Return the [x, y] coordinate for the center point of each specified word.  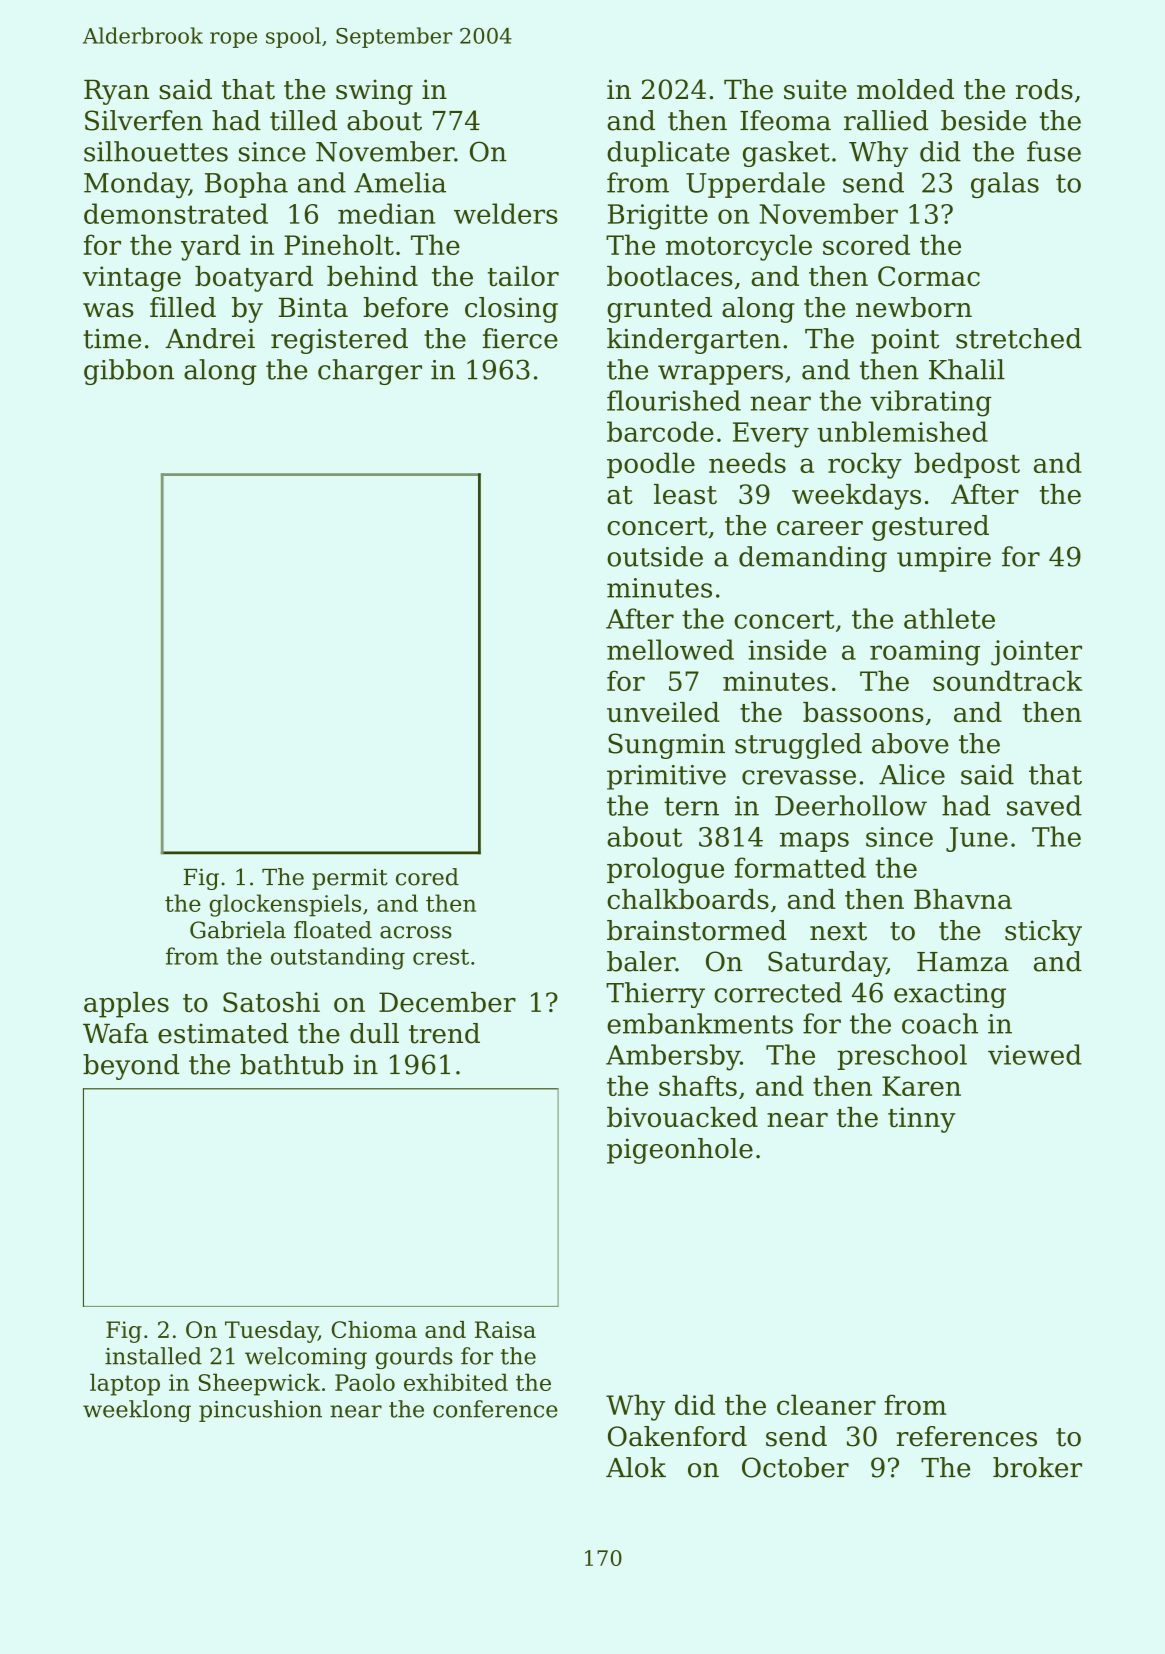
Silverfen [144, 120]
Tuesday [271, 1332]
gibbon [129, 372]
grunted [659, 310]
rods [1044, 89]
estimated [223, 1033]
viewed [1035, 1054]
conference [495, 1409]
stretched [1019, 338]
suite [815, 89]
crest [441, 957]
